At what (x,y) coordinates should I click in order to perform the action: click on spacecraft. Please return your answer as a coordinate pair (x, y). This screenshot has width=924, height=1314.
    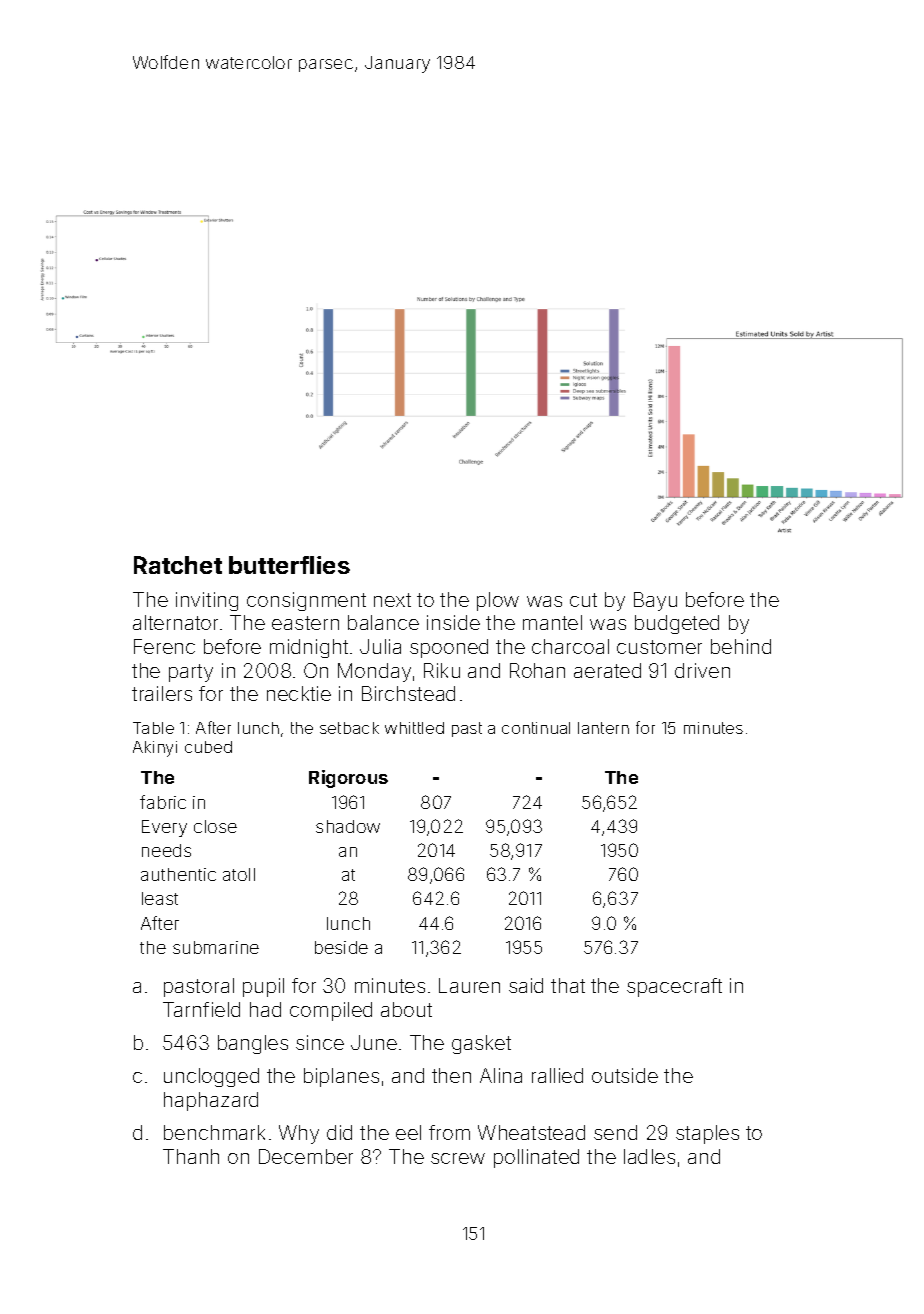
    Looking at the image, I should click on (674, 987).
